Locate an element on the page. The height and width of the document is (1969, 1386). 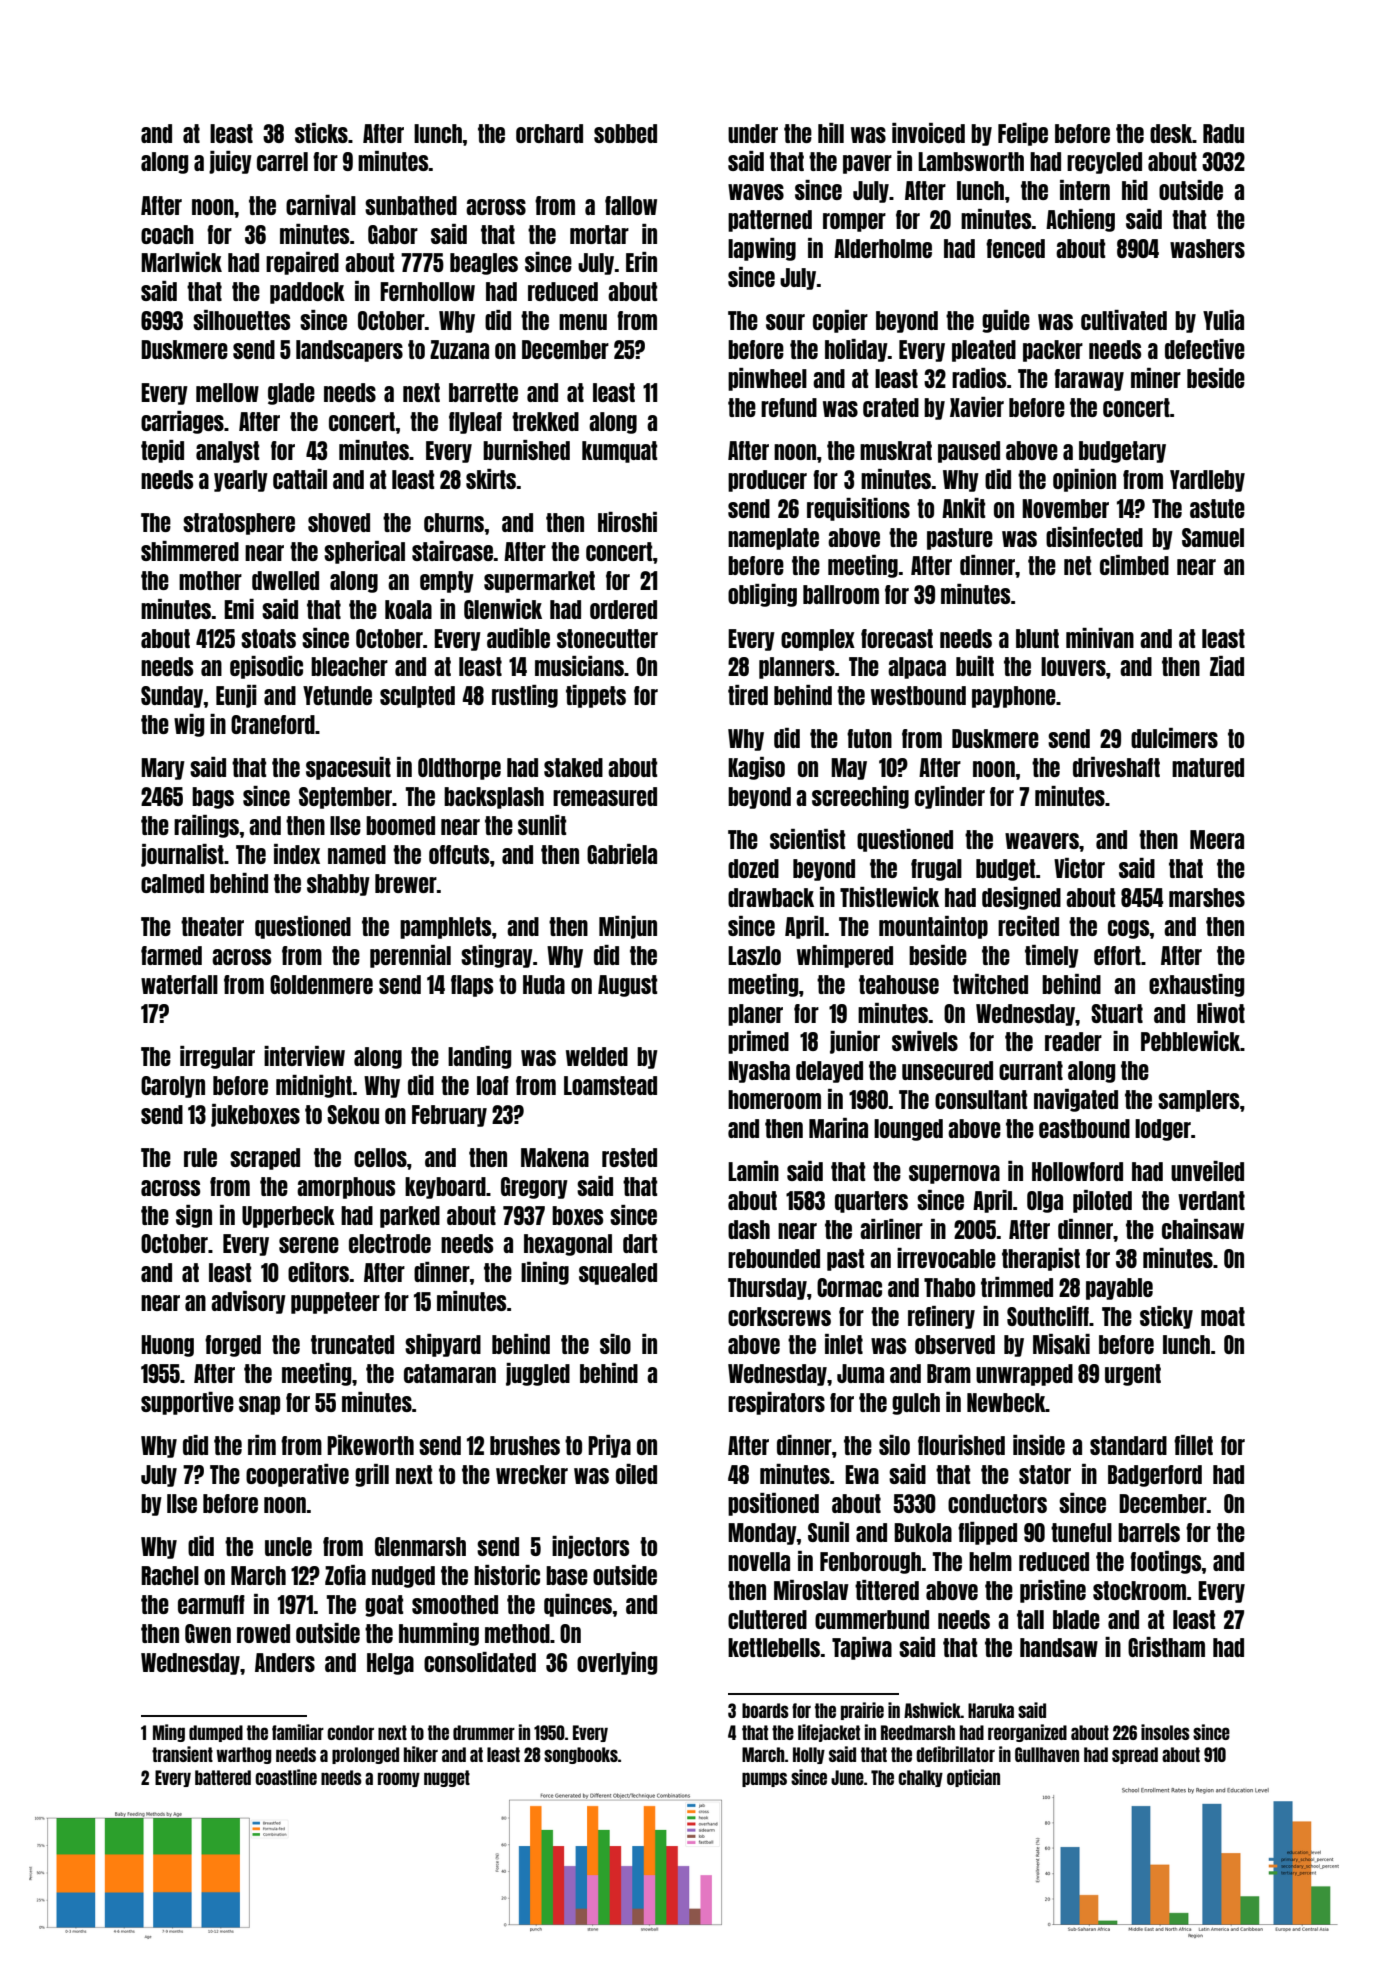
sour is located at coordinates (785, 322).
